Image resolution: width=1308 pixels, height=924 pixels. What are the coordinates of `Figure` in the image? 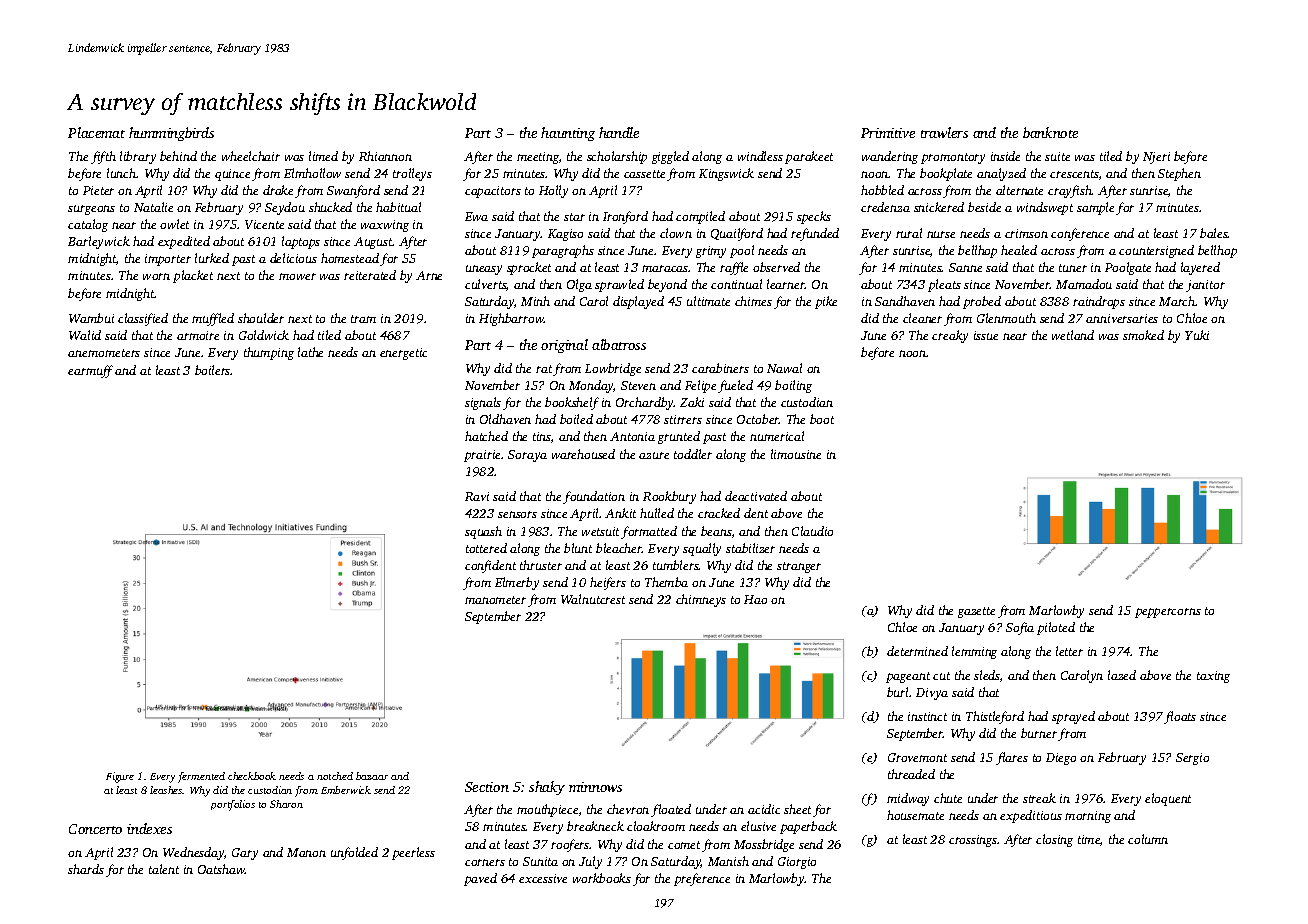 It's located at (120, 777).
